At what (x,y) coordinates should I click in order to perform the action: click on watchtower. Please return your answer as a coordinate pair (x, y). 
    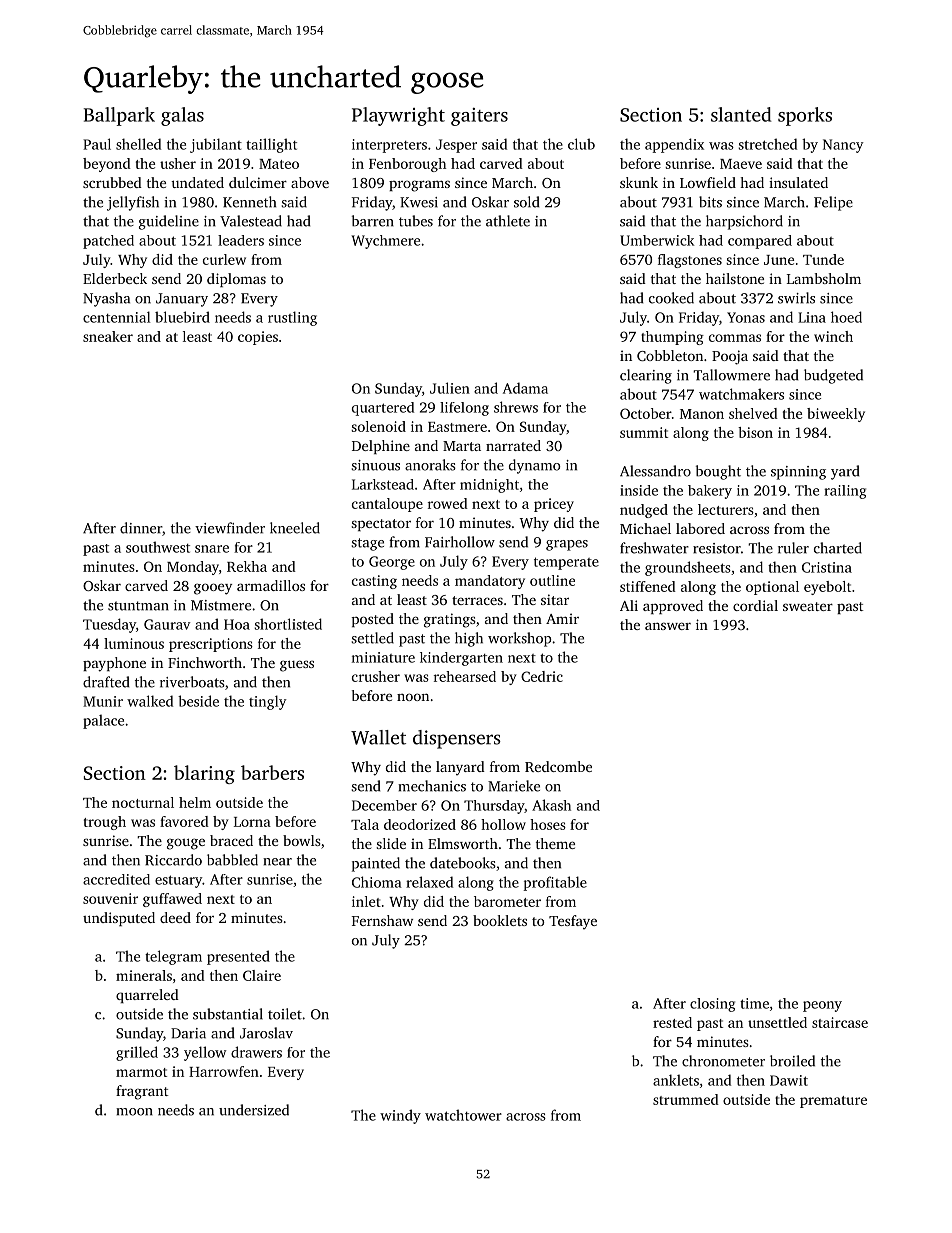
    Looking at the image, I should click on (463, 1115).
